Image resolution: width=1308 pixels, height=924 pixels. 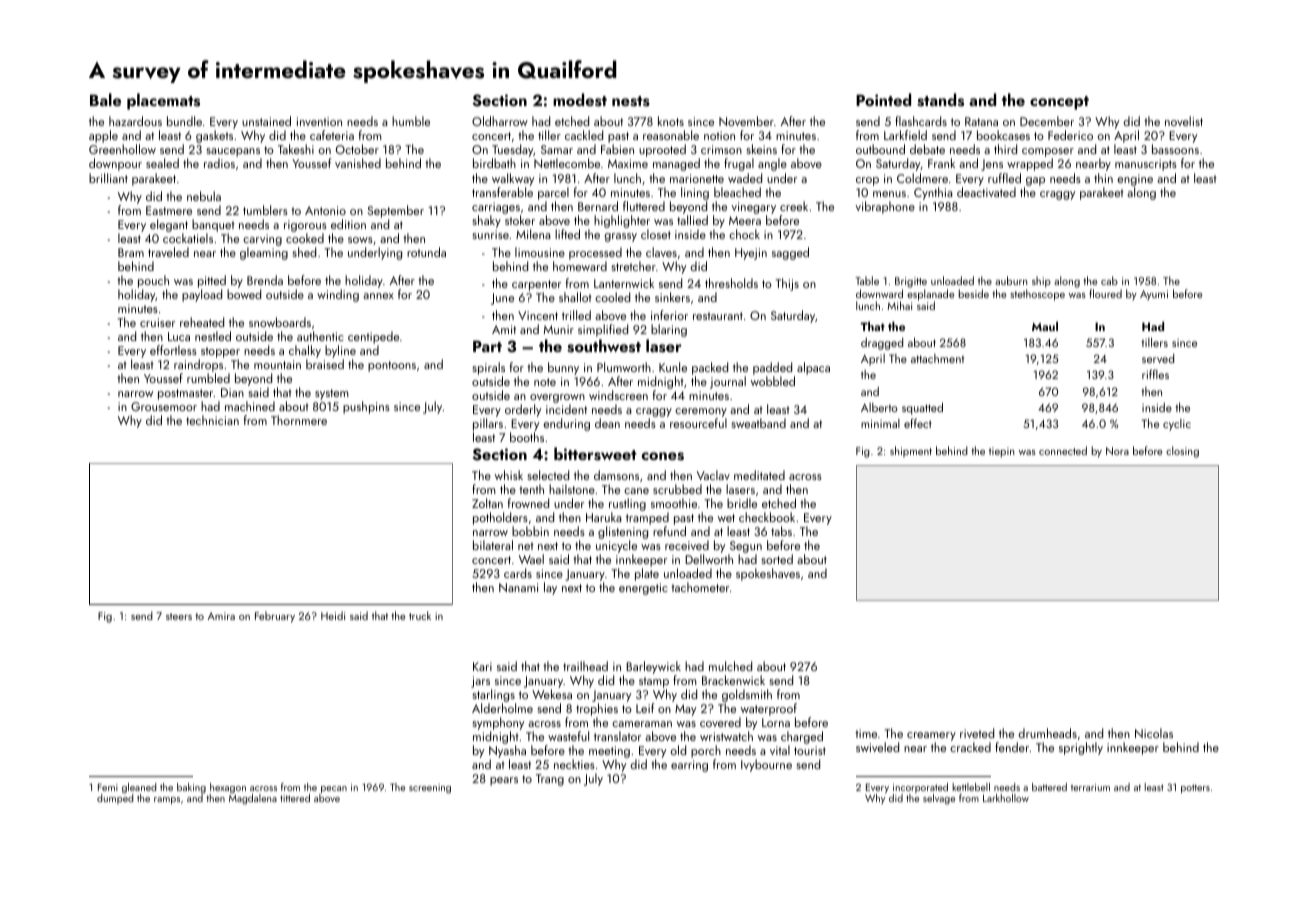 I want to click on dumped, so click(x=115, y=799).
